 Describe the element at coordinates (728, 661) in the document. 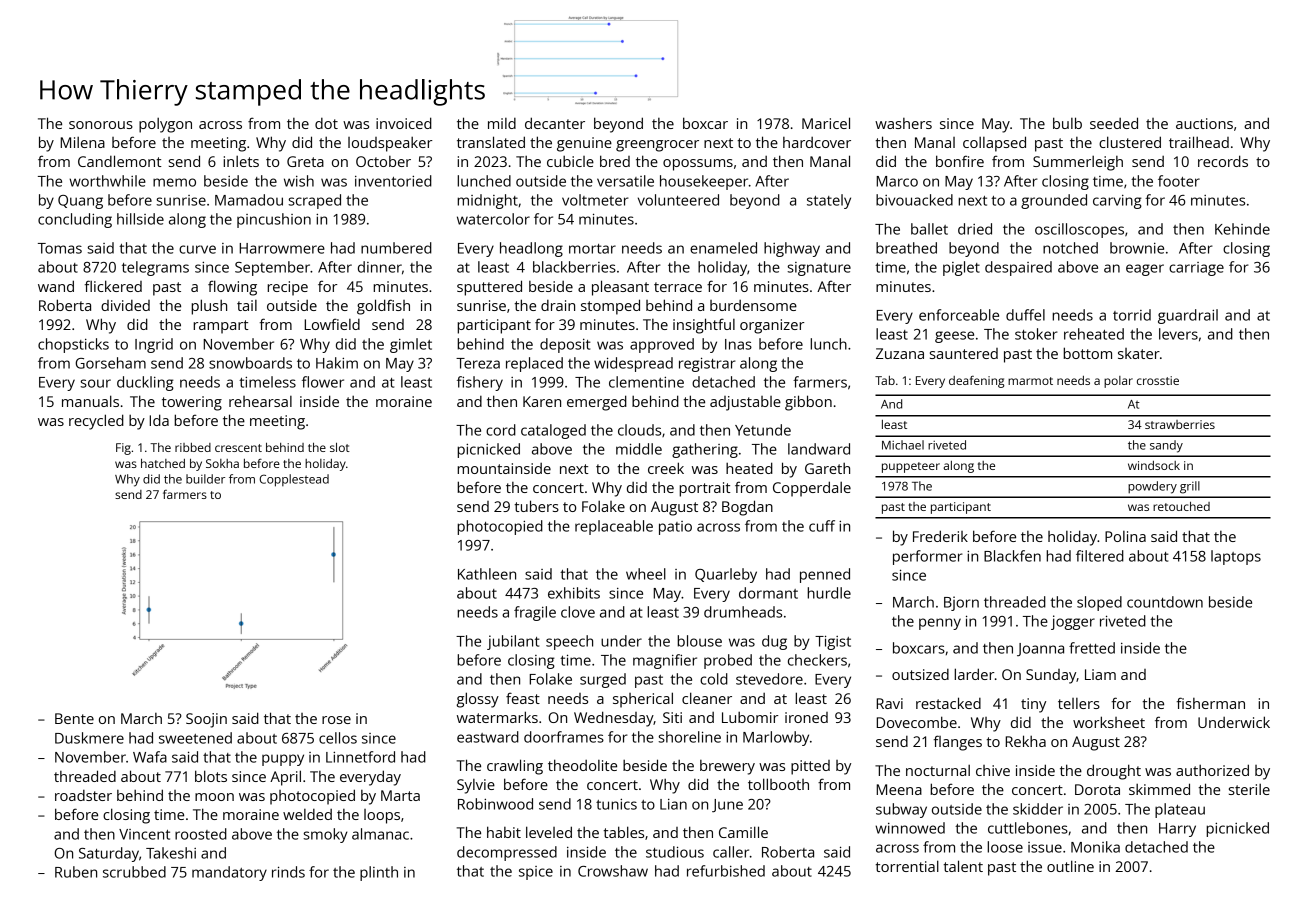

I see `probed` at that location.
